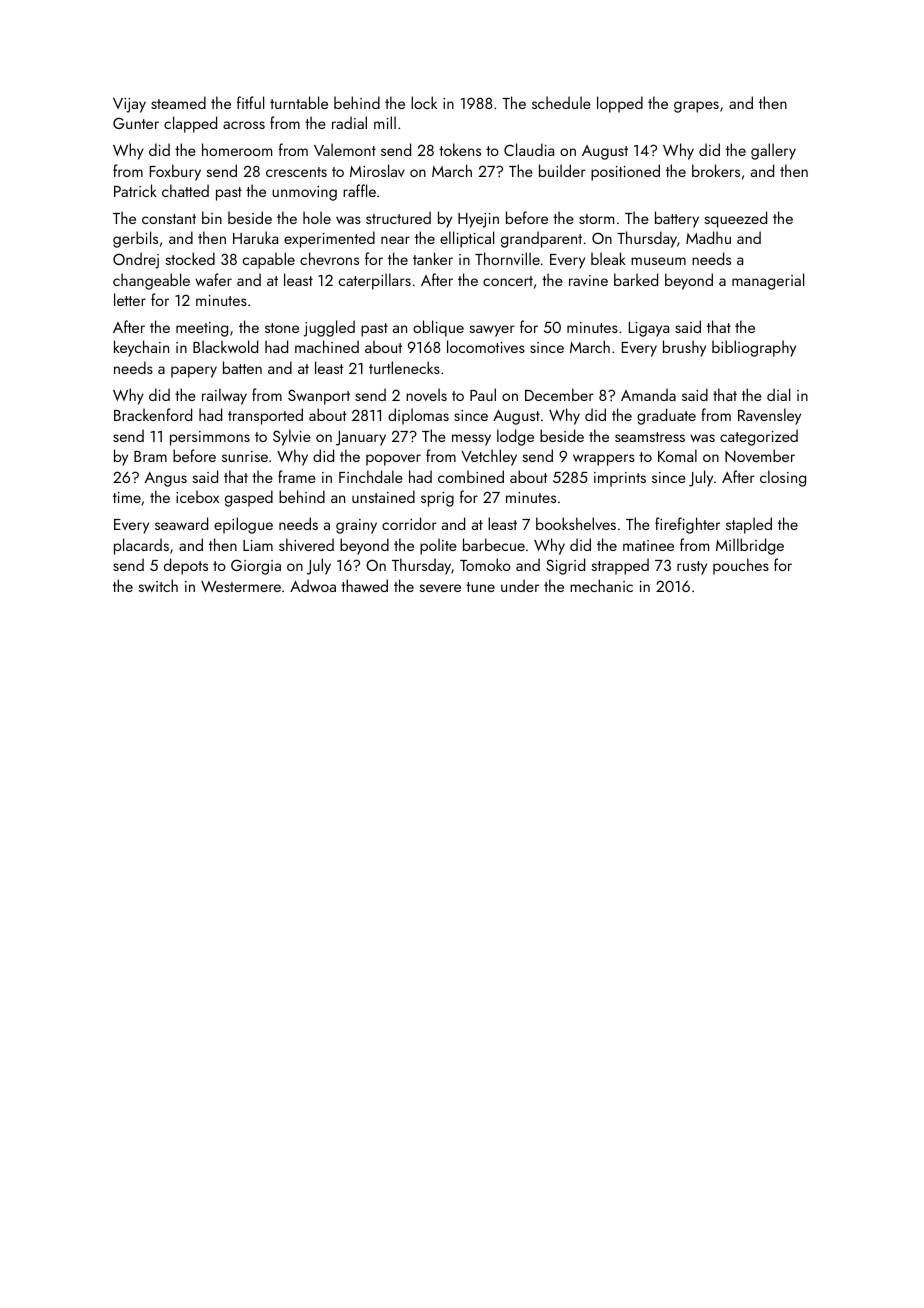 The image size is (924, 1308). I want to click on hole, so click(317, 217).
